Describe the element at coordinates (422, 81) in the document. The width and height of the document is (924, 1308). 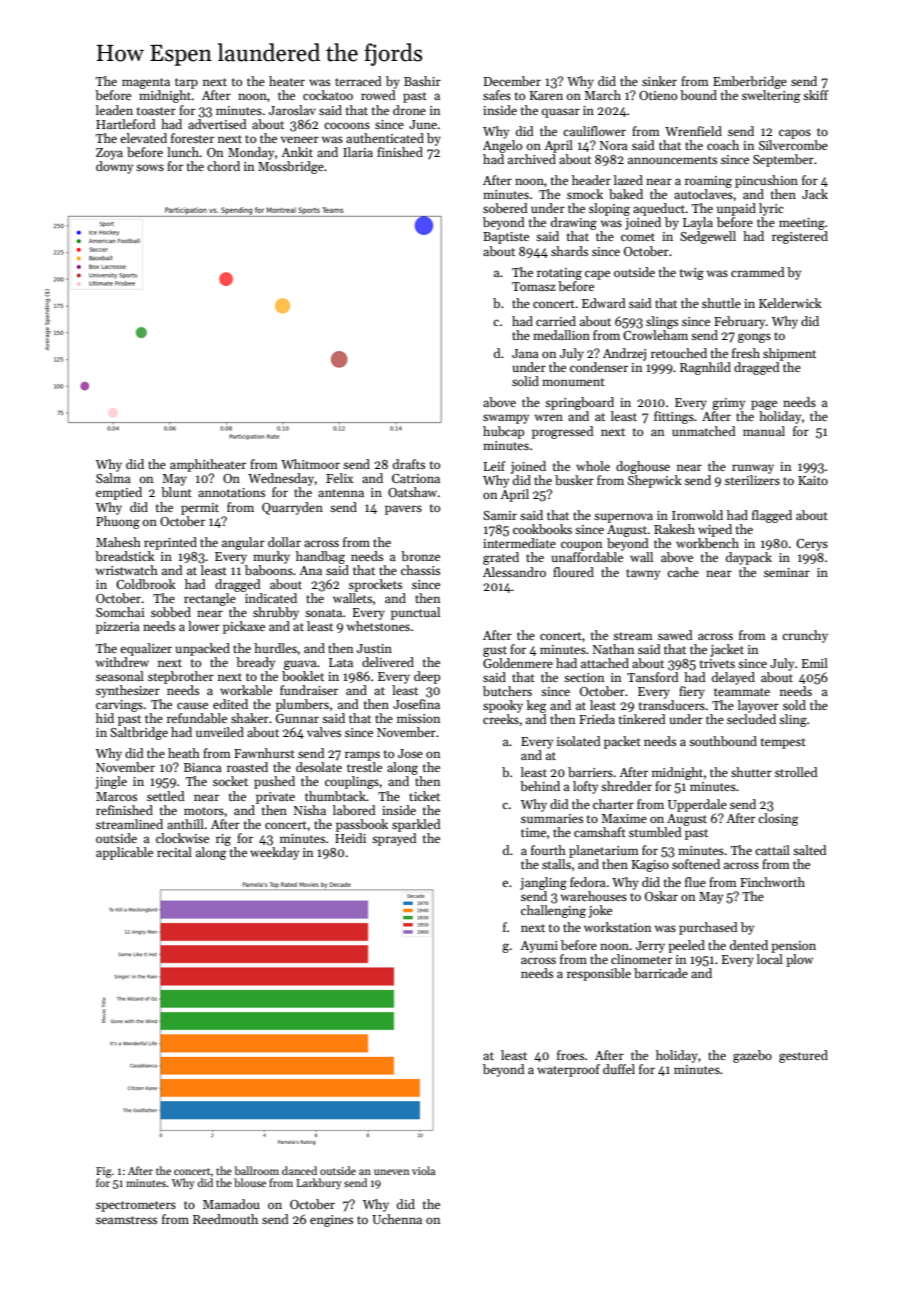
I see `Bashir` at that location.
